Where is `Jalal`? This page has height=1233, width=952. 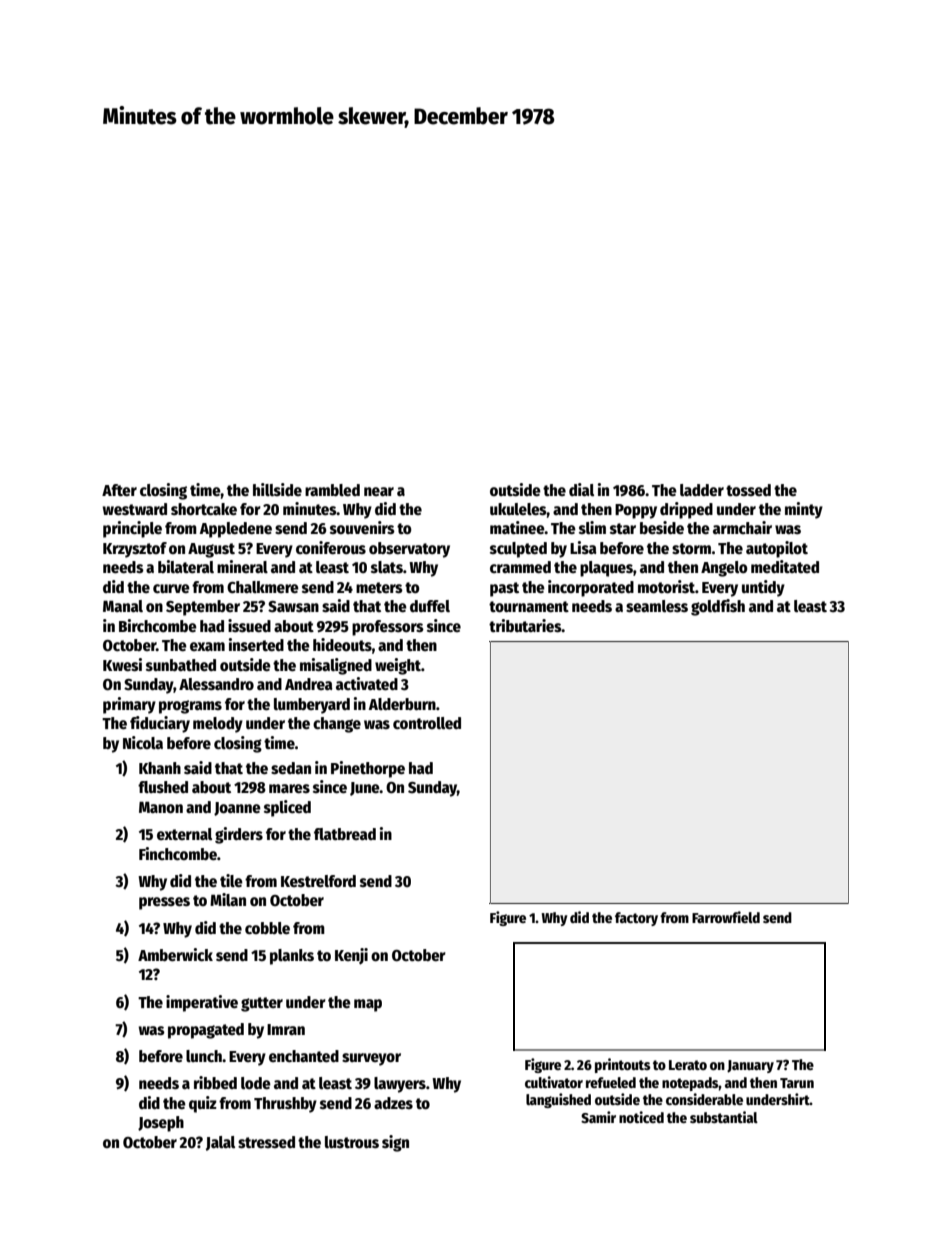
Jalal is located at coordinates (220, 1143).
